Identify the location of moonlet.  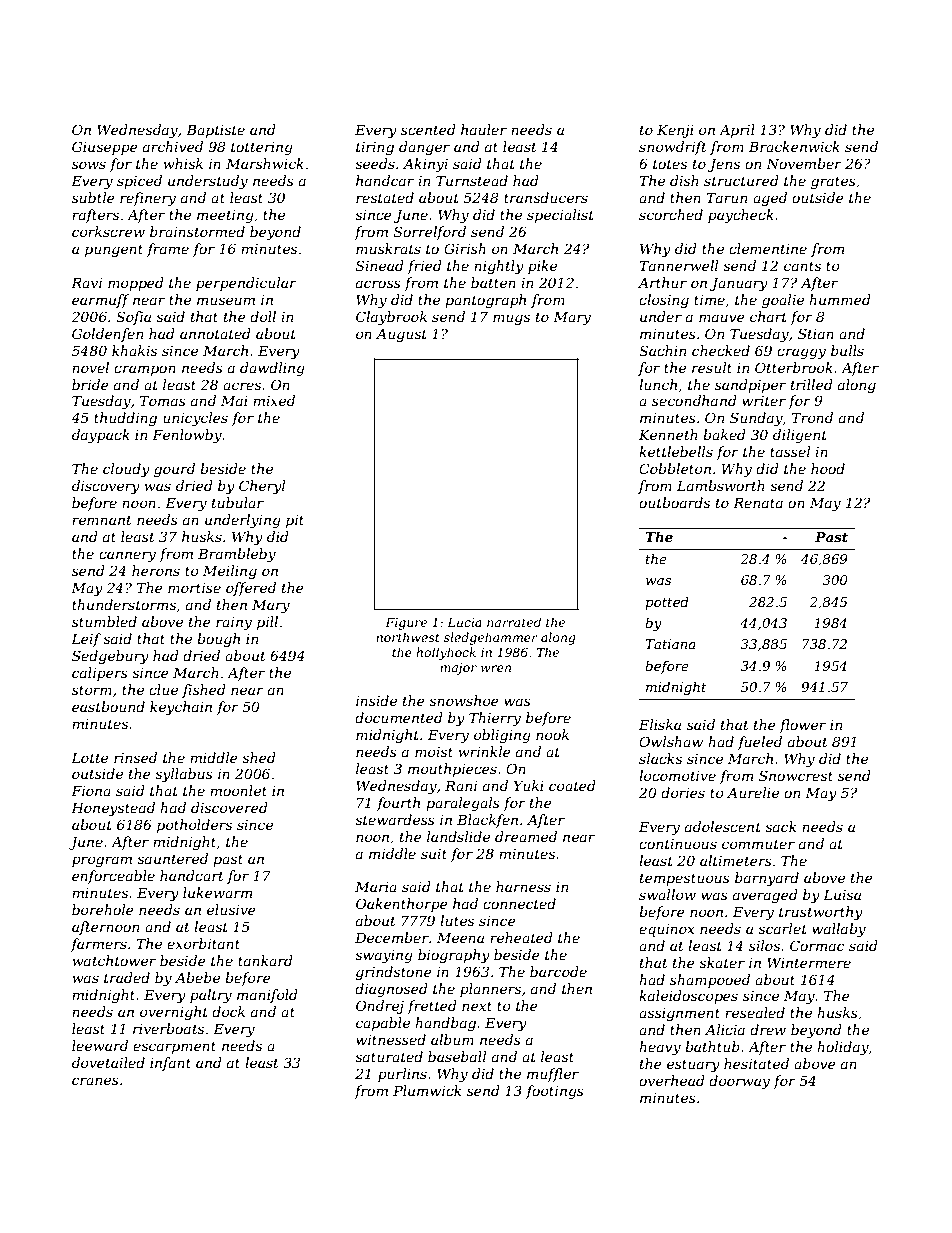
(238, 790).
